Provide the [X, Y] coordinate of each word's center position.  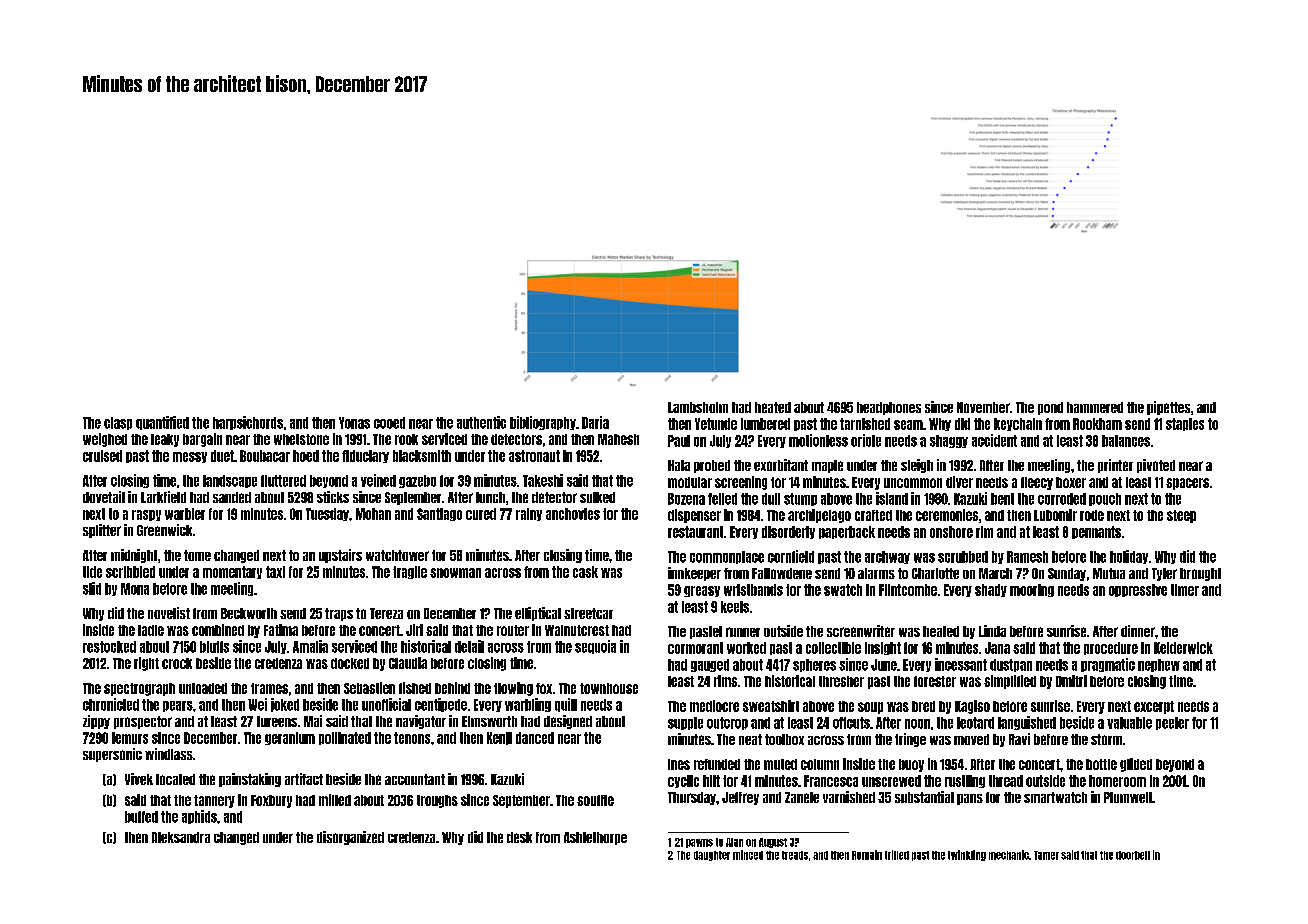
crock [177, 663]
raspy [146, 515]
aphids [199, 817]
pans [970, 799]
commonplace [727, 557]
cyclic [683, 781]
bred [923, 706]
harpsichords [248, 423]
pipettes [1168, 408]
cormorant [695, 648]
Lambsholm [698, 407]
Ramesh [1027, 557]
